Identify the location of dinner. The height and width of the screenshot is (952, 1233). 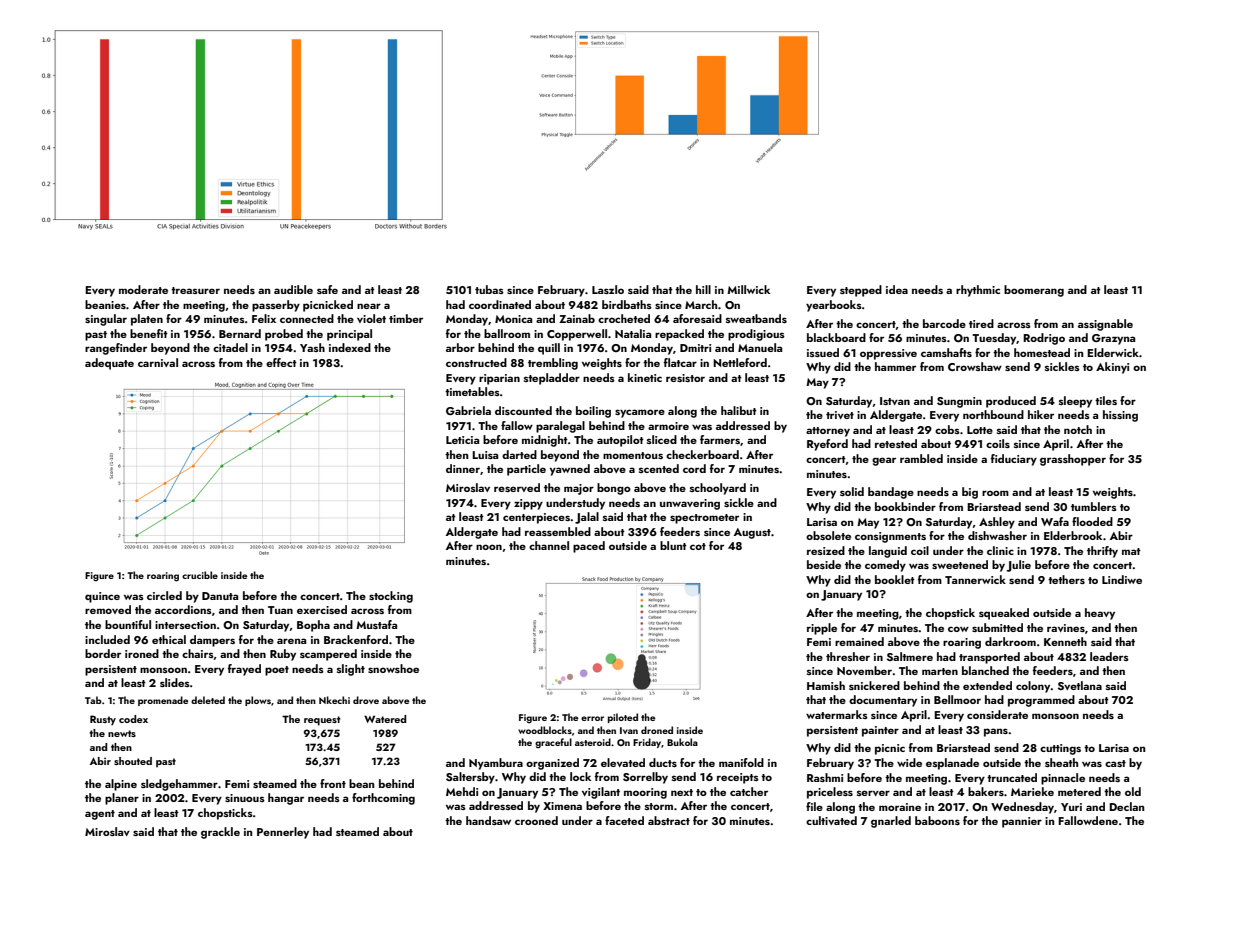
(463, 468).
